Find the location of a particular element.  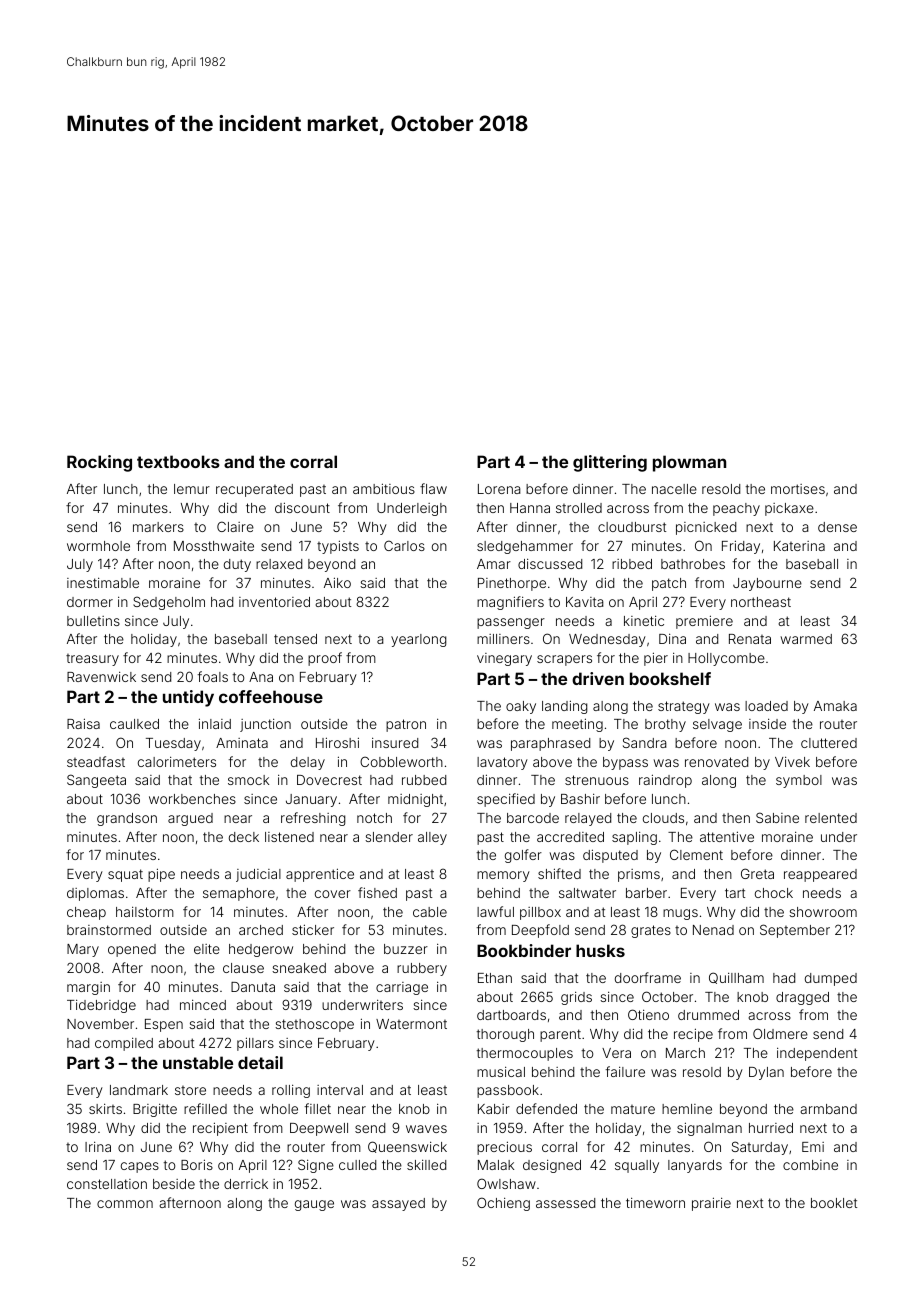

Amaka is located at coordinates (835, 706).
